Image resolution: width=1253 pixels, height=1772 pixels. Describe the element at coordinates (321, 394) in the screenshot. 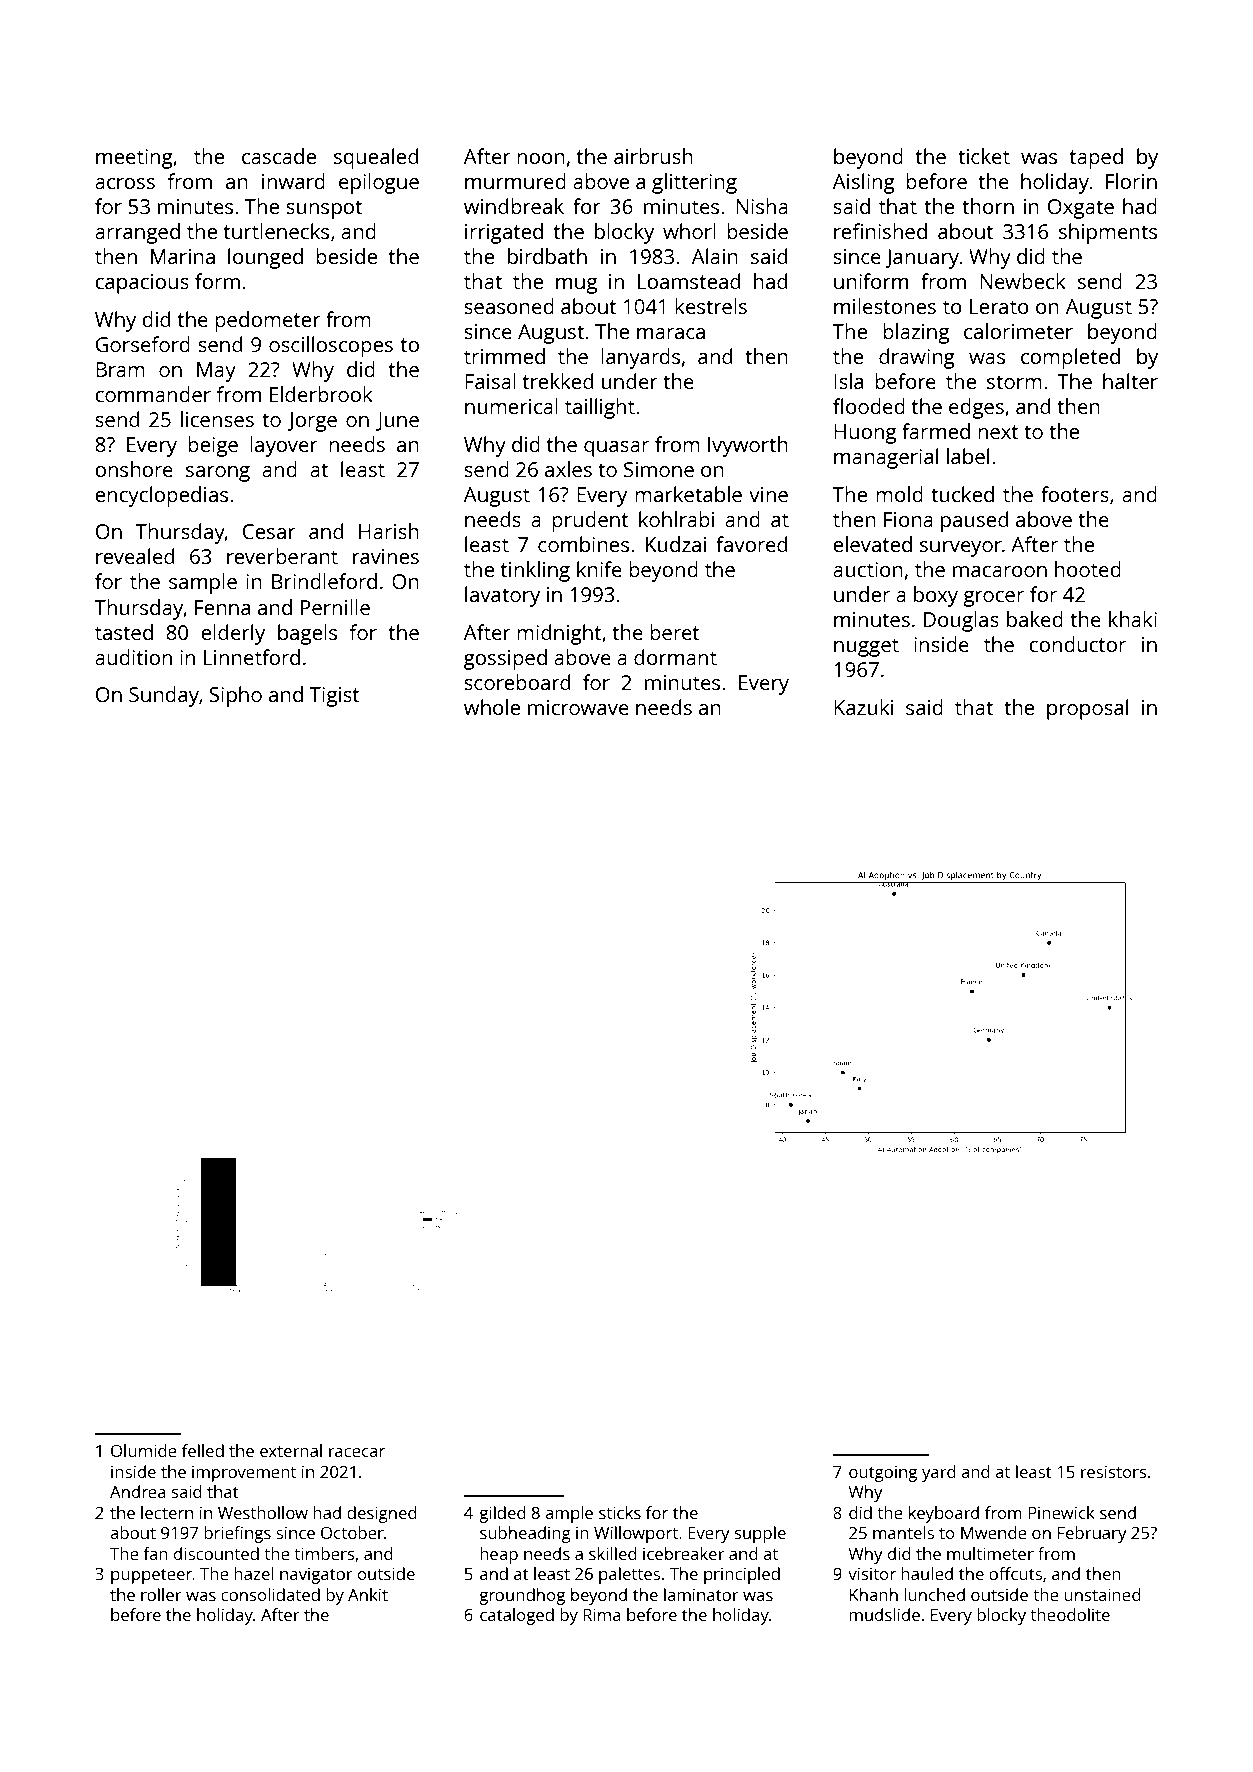

I see `Elderbrook` at that location.
